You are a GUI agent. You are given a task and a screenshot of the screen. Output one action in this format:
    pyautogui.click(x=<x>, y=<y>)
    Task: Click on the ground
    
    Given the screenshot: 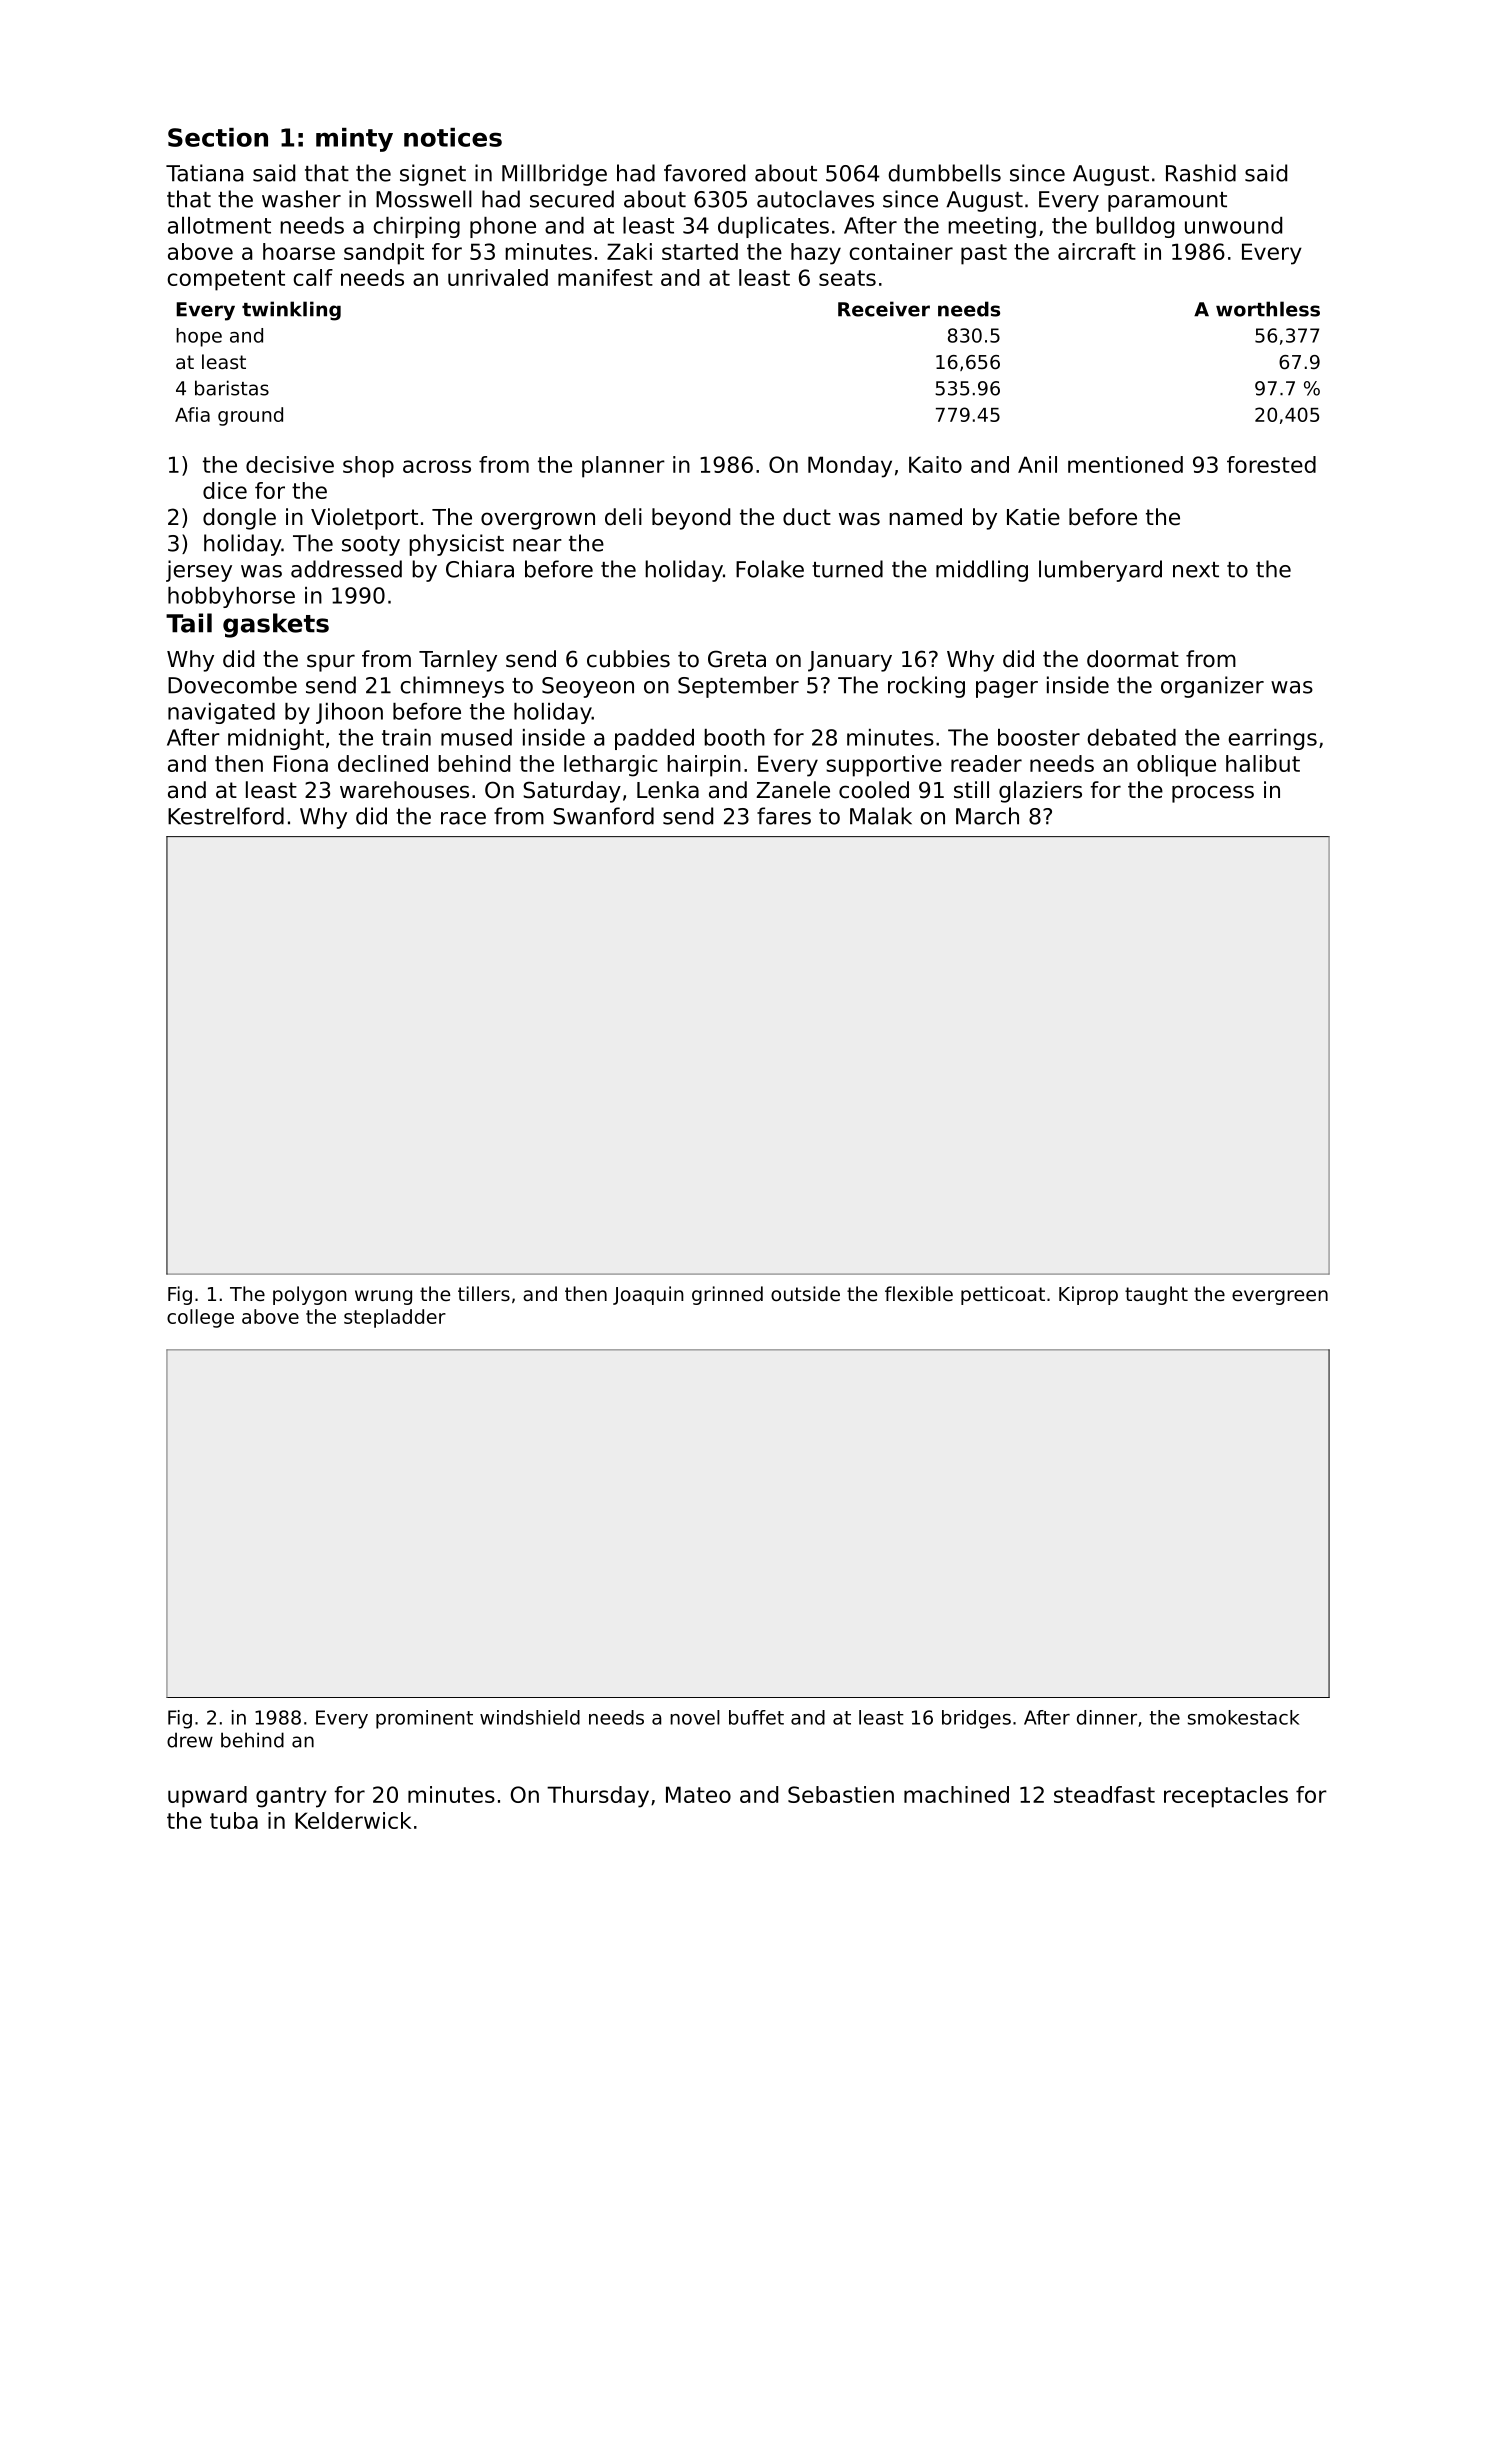 What is the action you would take?
    pyautogui.click(x=250, y=416)
